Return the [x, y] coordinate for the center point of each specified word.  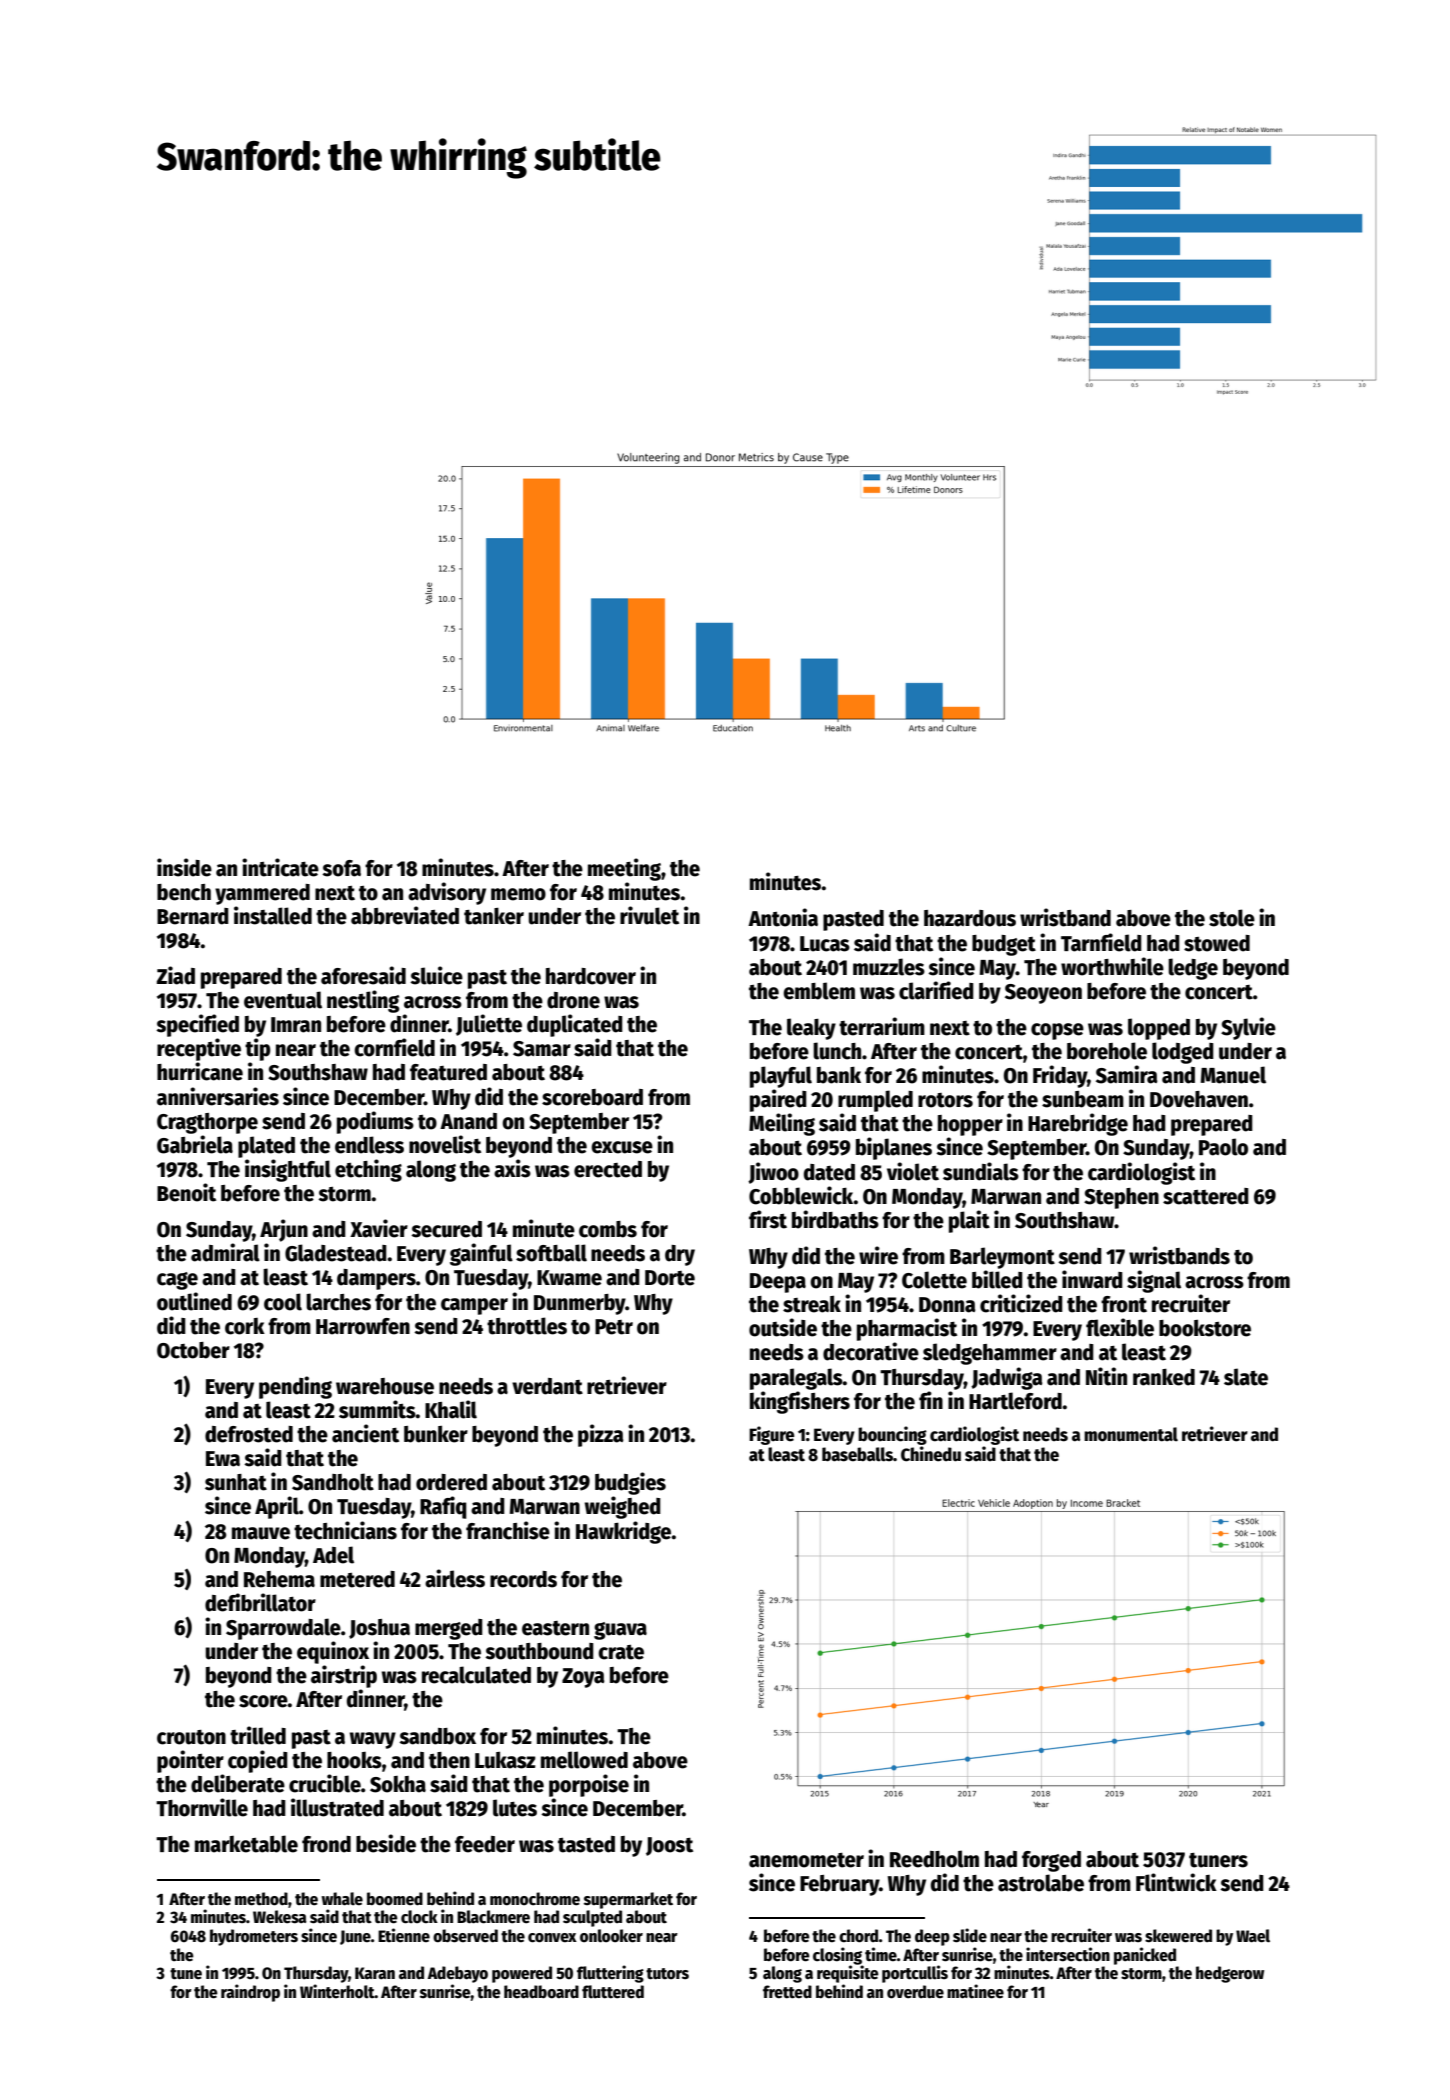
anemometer [806, 1860]
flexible [1120, 1327]
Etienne [404, 1935]
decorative [871, 1351]
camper [474, 1306]
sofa [341, 868]
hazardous [970, 918]
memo [518, 894]
